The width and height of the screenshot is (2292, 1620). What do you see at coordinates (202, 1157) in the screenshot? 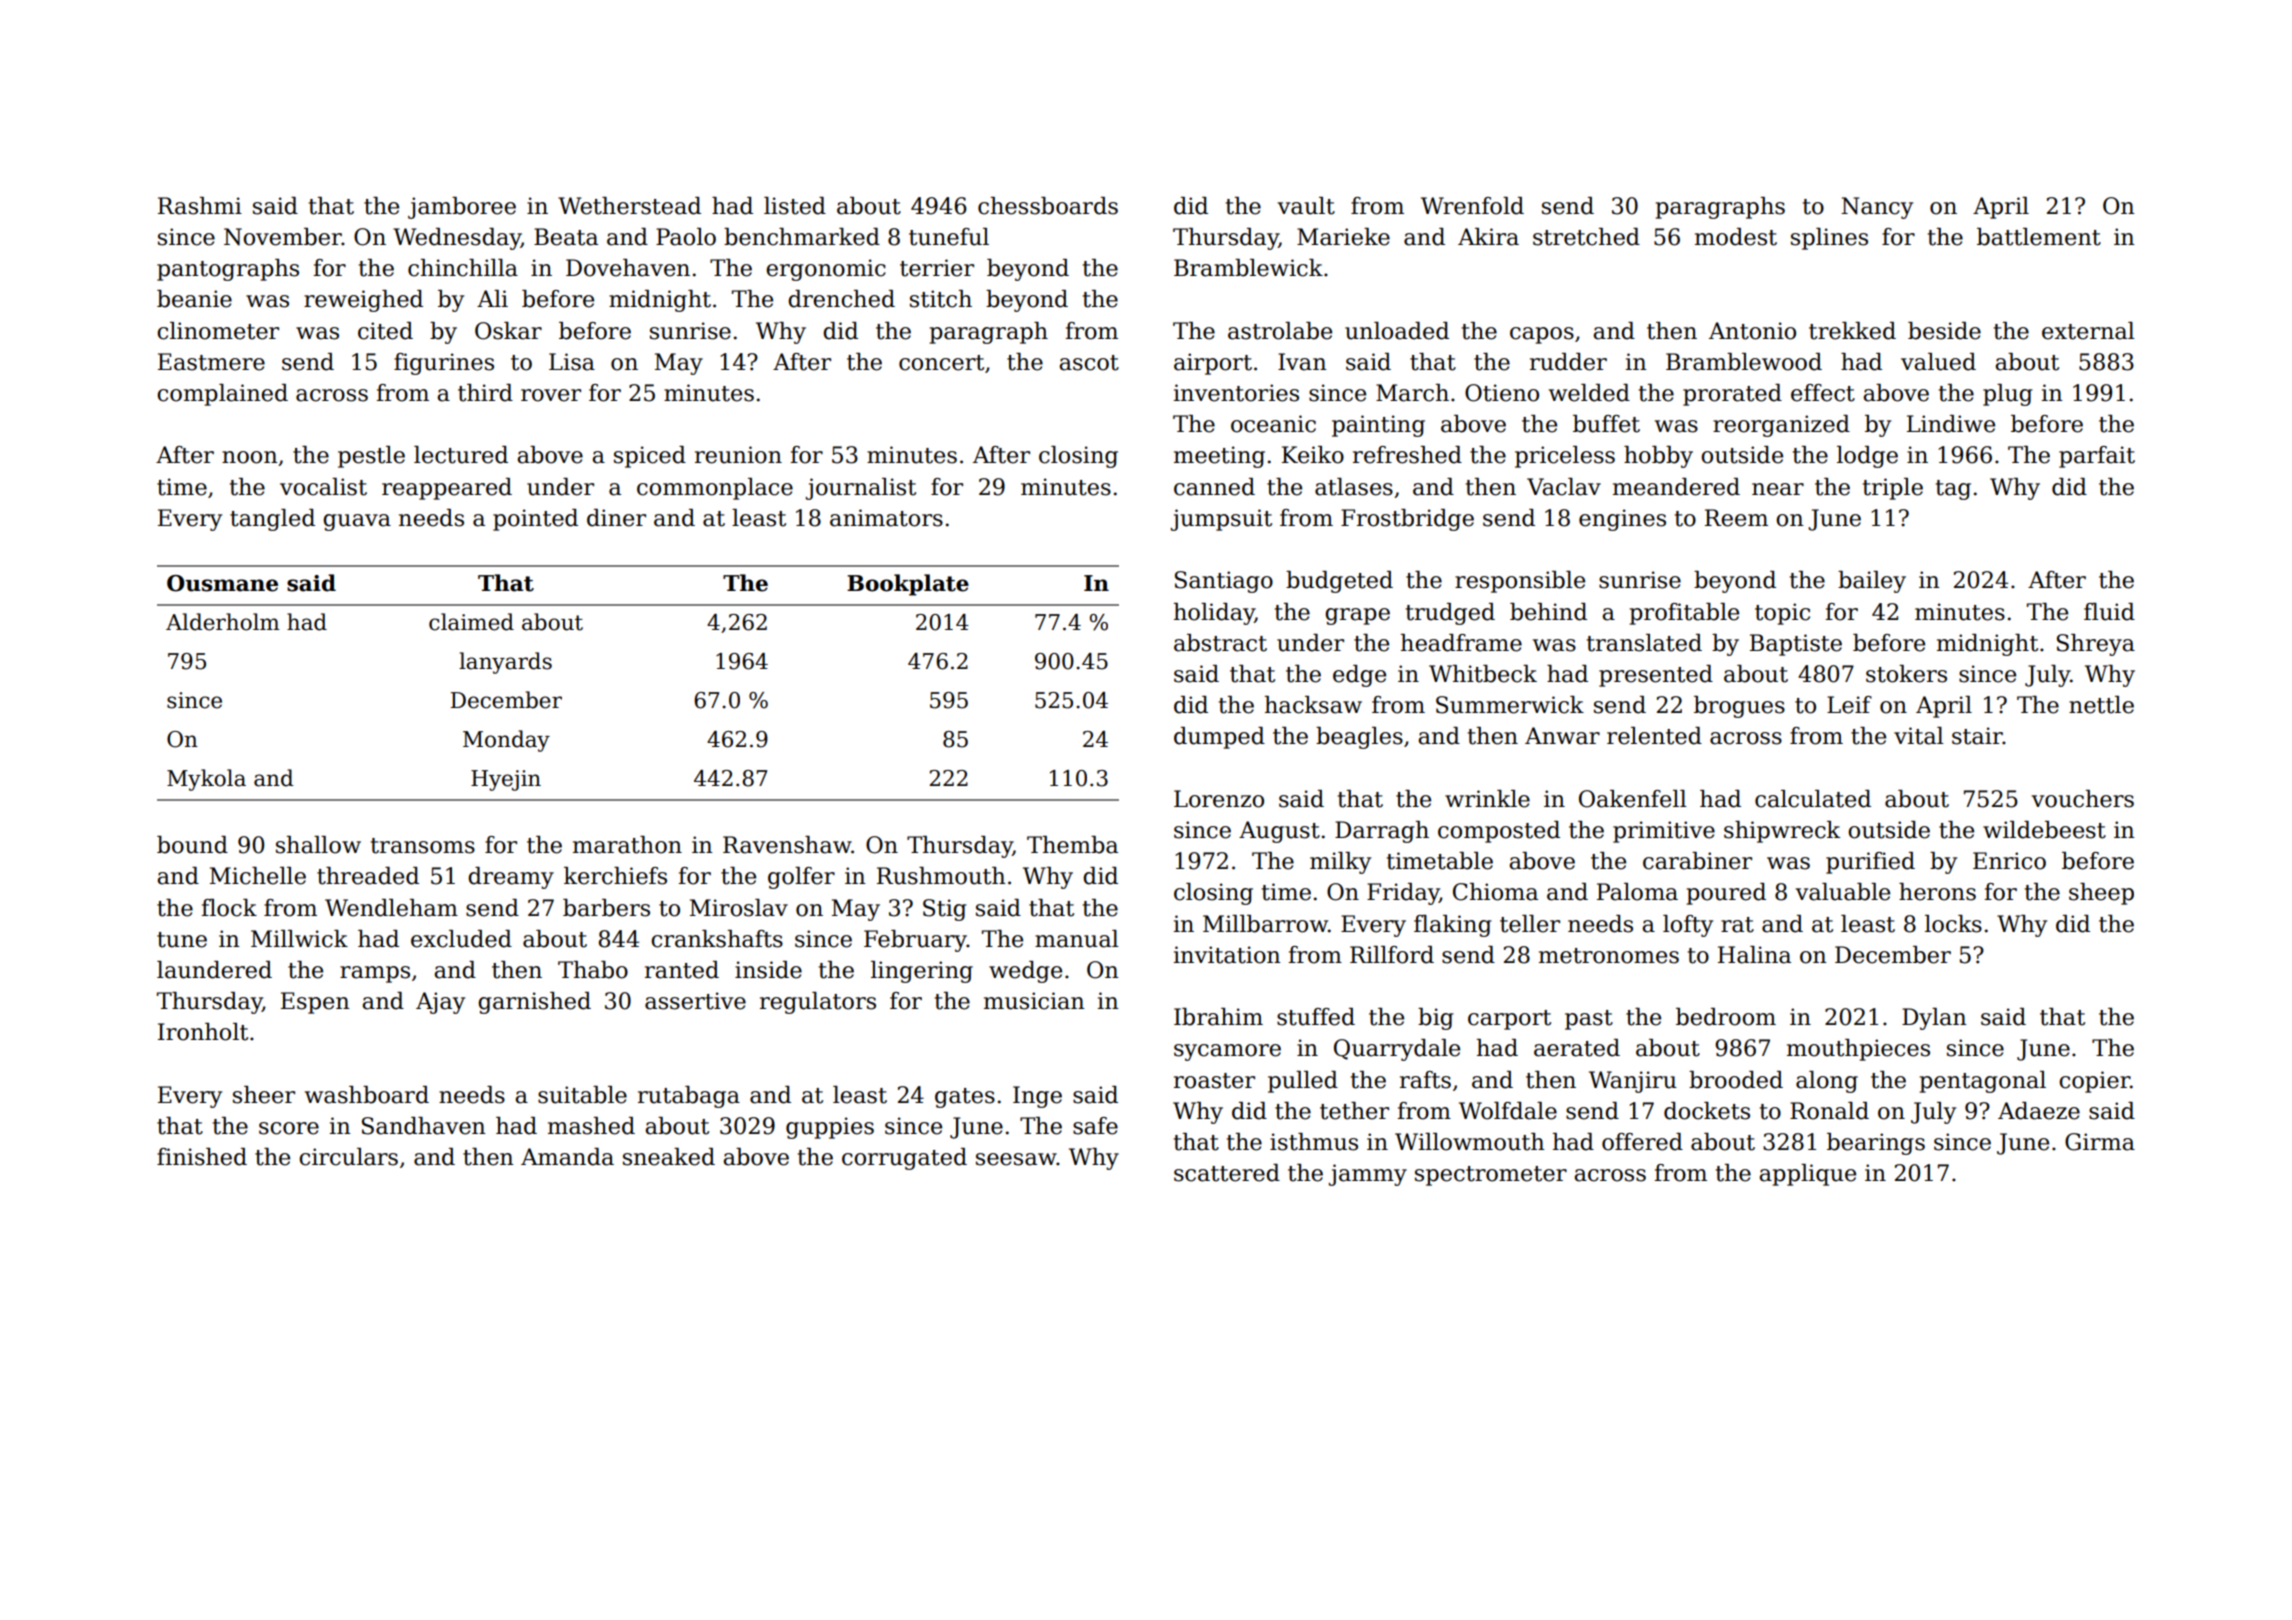
I see `finished` at bounding box center [202, 1157].
